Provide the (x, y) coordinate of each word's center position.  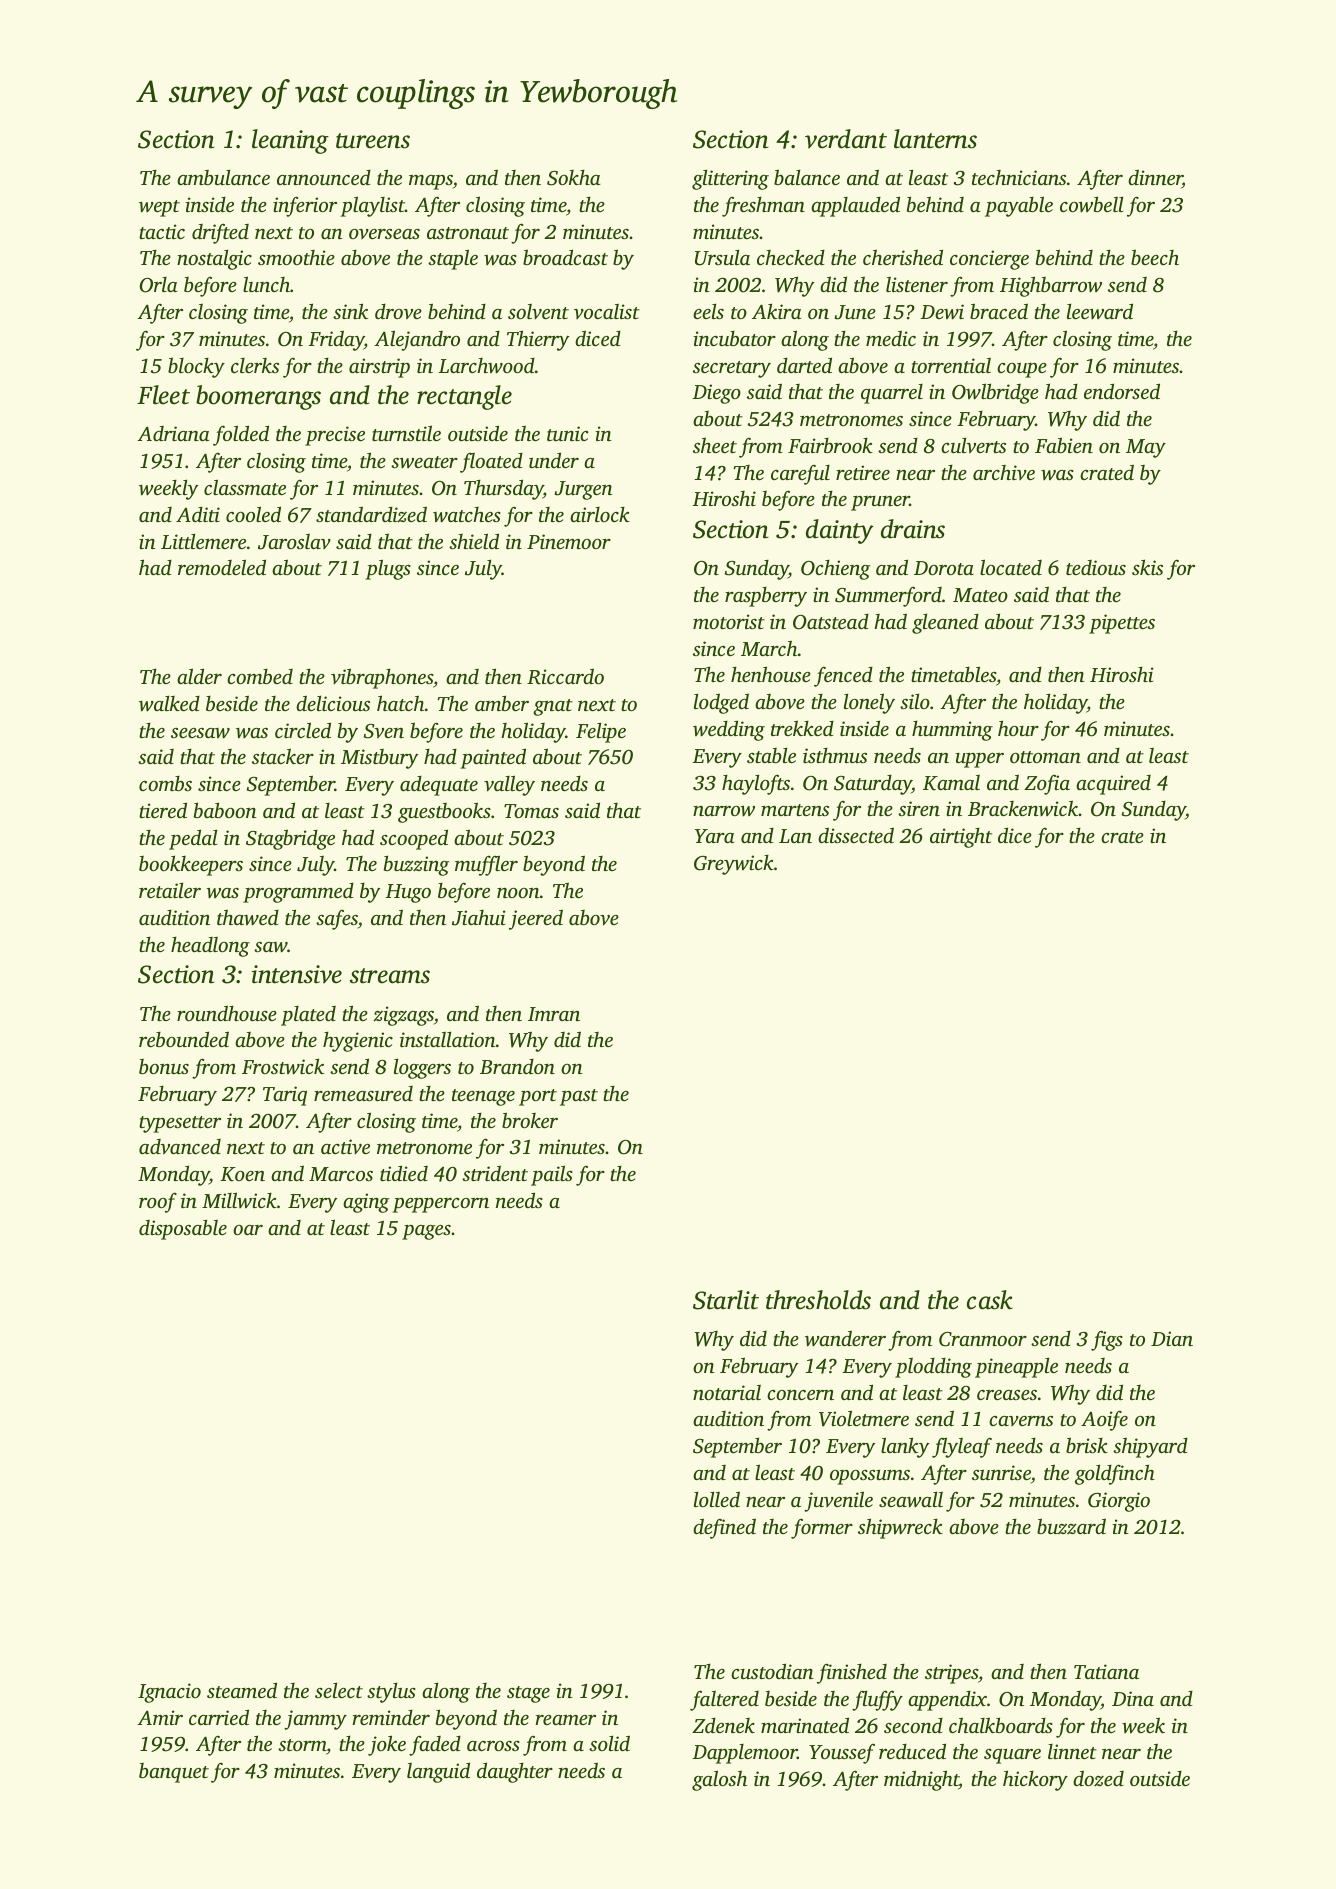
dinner (1155, 178)
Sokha (574, 178)
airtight (961, 838)
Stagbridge (290, 839)
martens (795, 810)
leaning (290, 141)
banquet (174, 1773)
